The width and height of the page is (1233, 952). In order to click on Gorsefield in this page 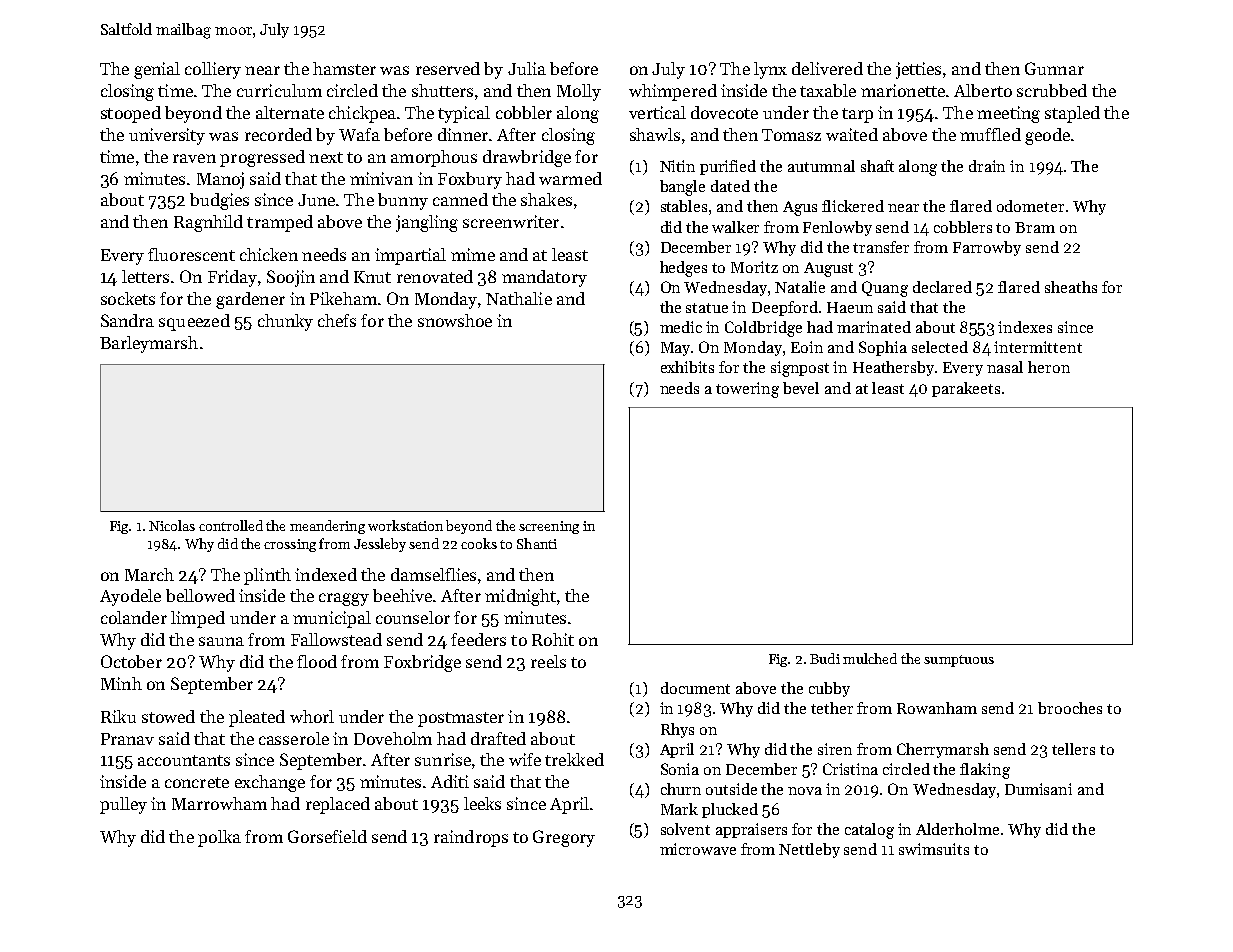, I will do `click(327, 836)`.
